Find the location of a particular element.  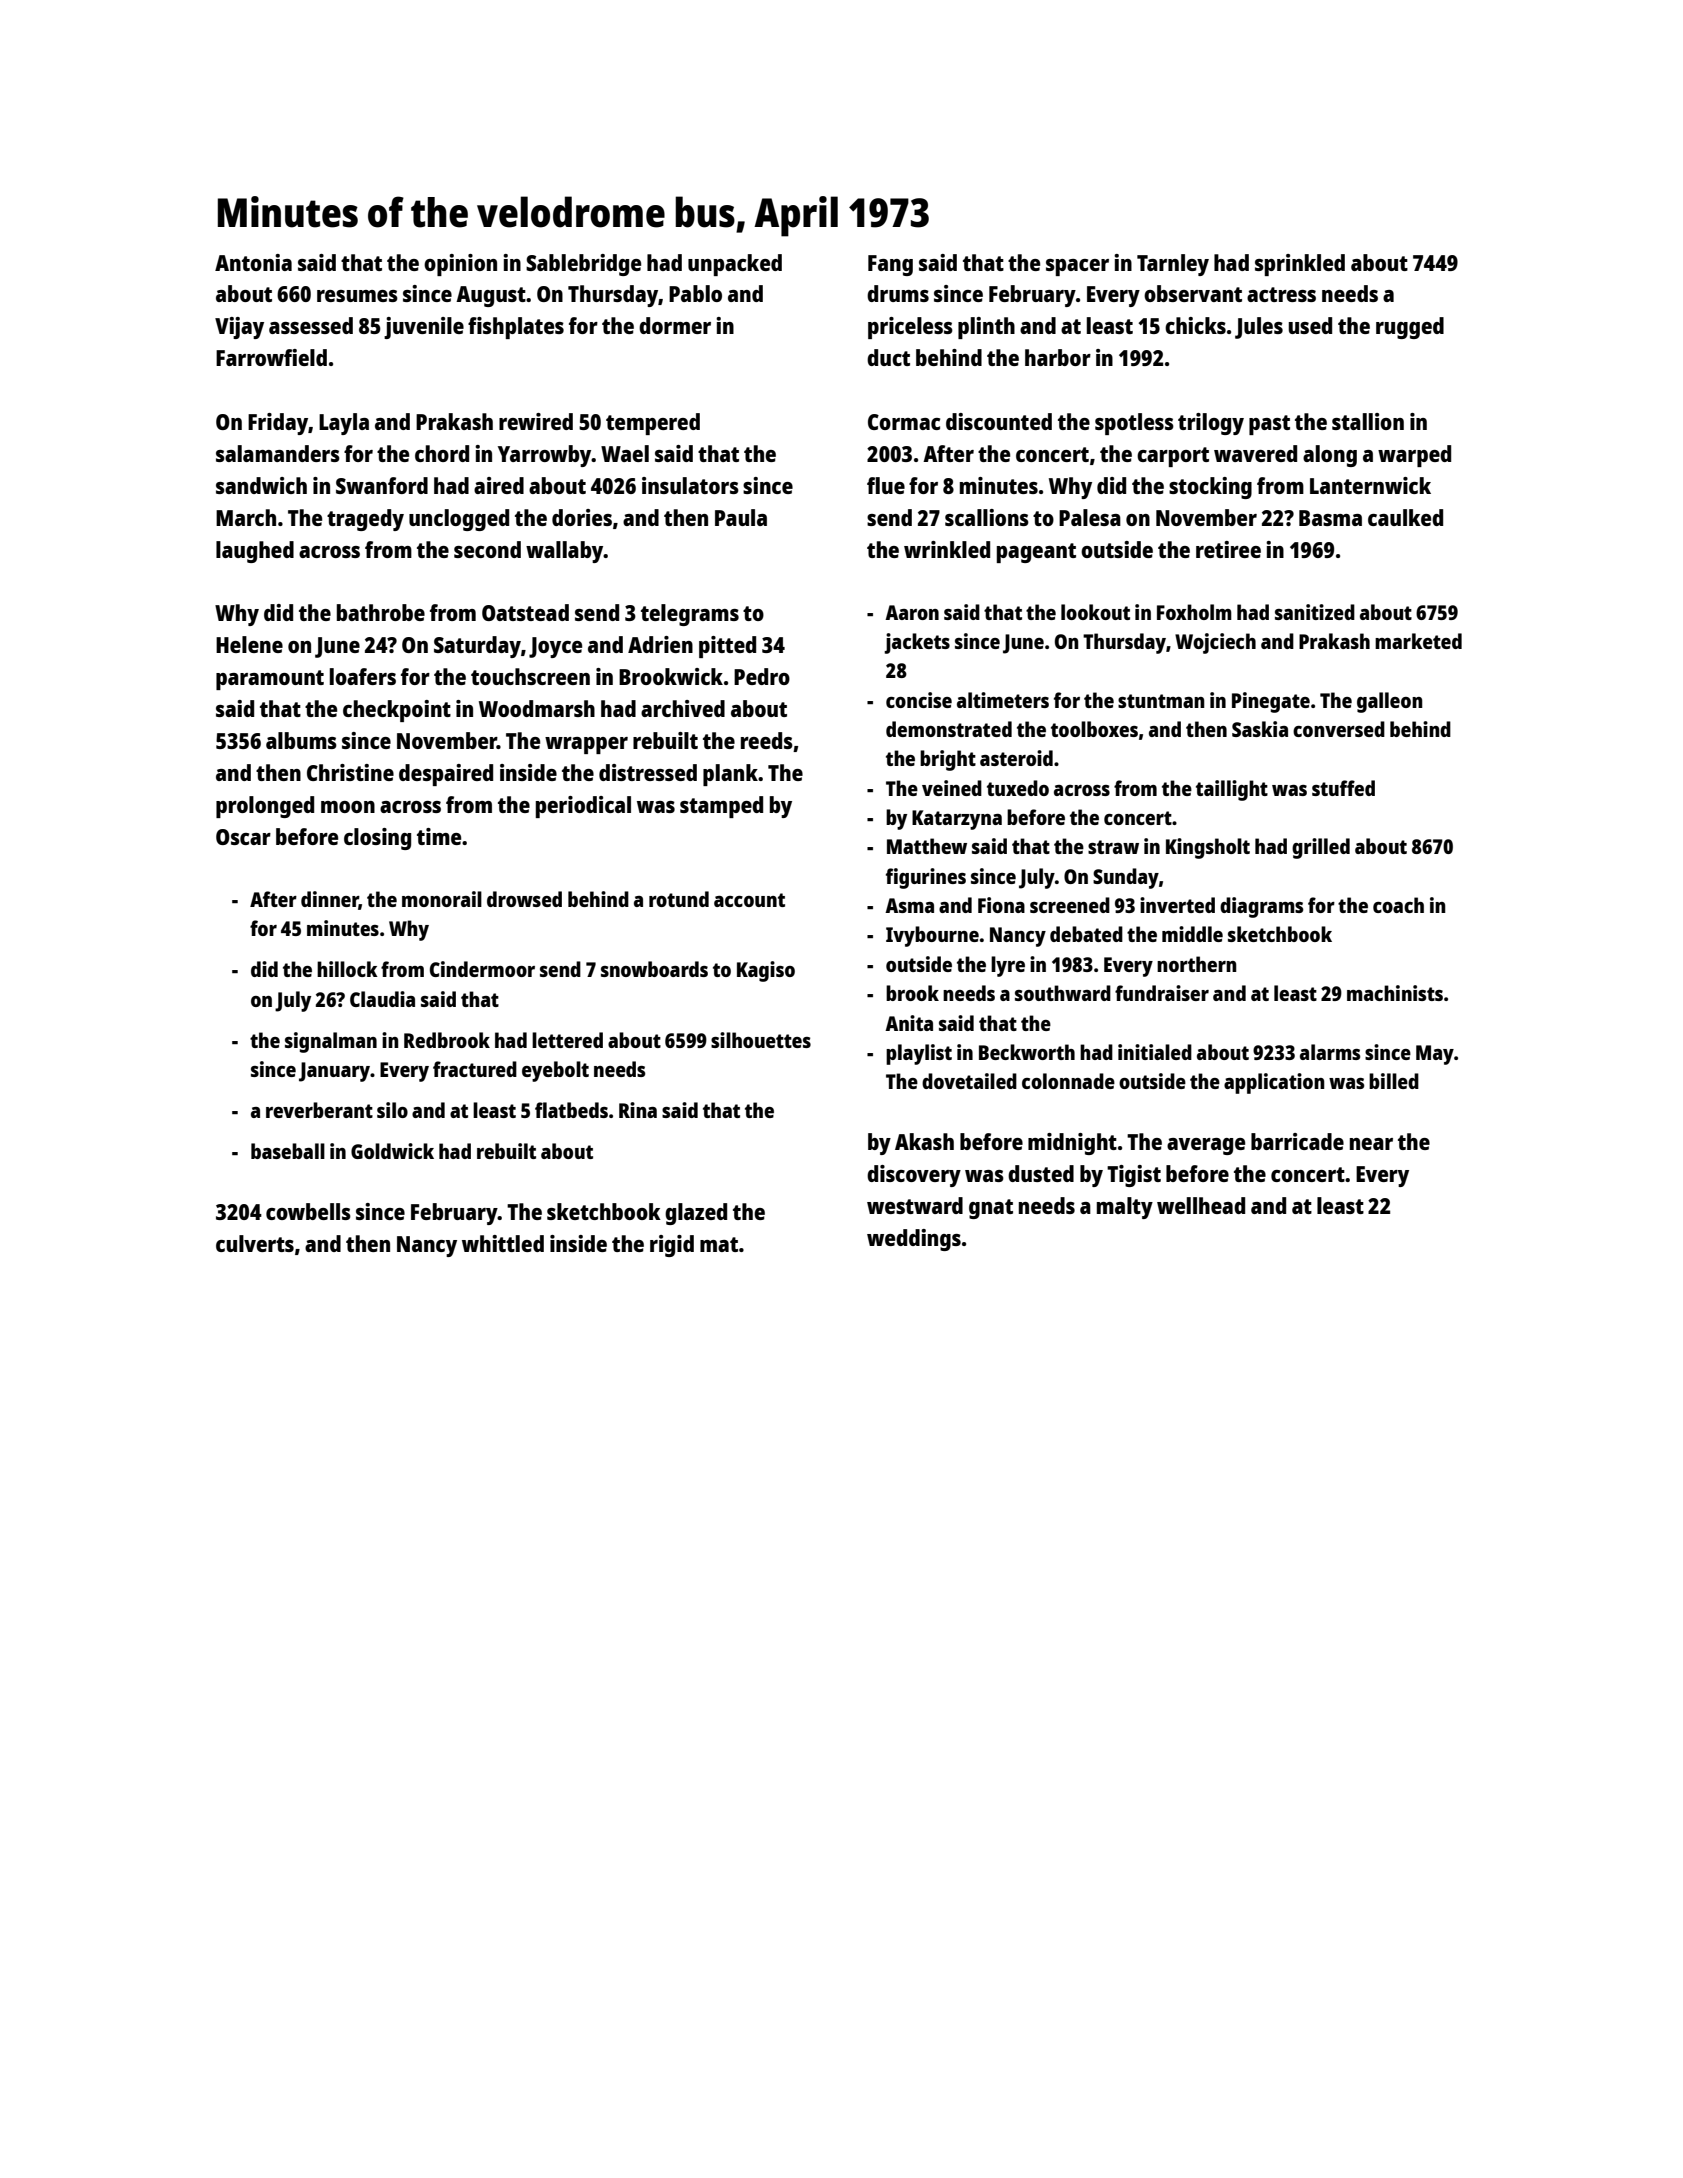

cowbells is located at coordinates (308, 1211).
